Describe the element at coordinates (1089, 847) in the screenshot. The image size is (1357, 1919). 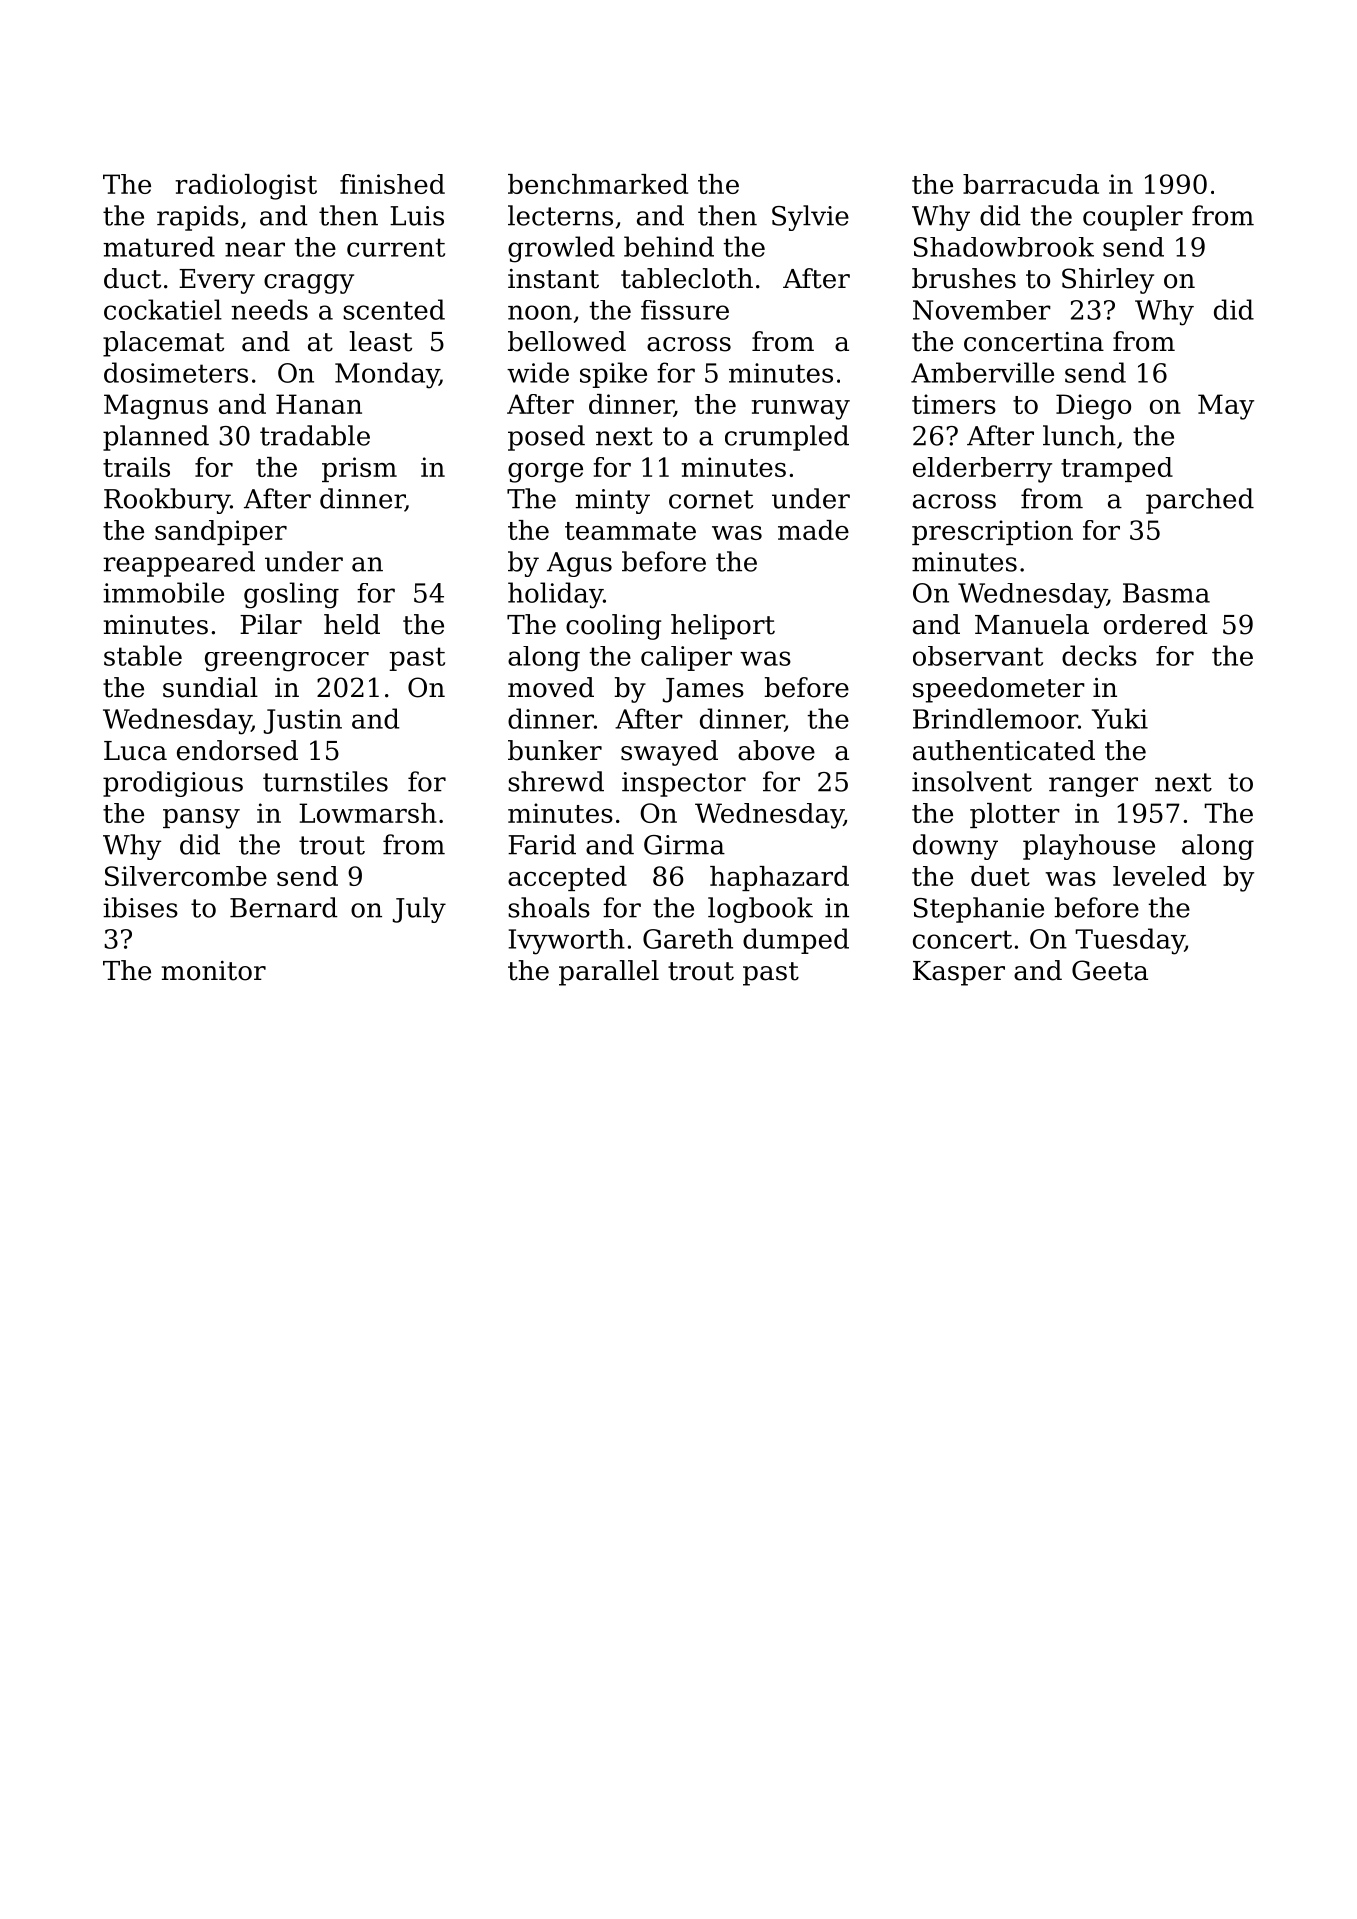
I see `playhouse` at that location.
